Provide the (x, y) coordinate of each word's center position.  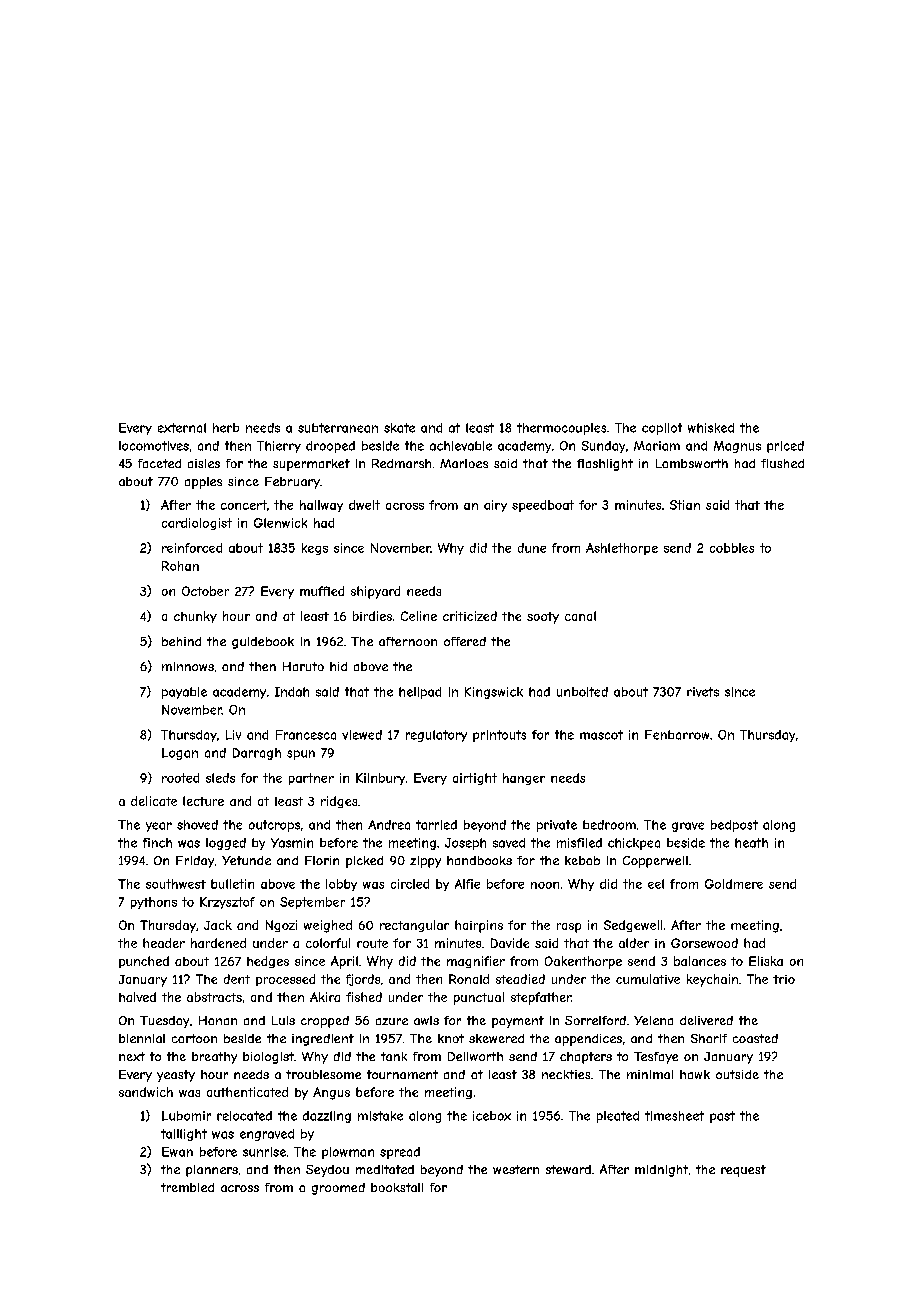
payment (518, 1022)
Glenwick (280, 523)
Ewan (177, 1152)
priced (785, 447)
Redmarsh (401, 463)
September (312, 903)
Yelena (653, 1020)
